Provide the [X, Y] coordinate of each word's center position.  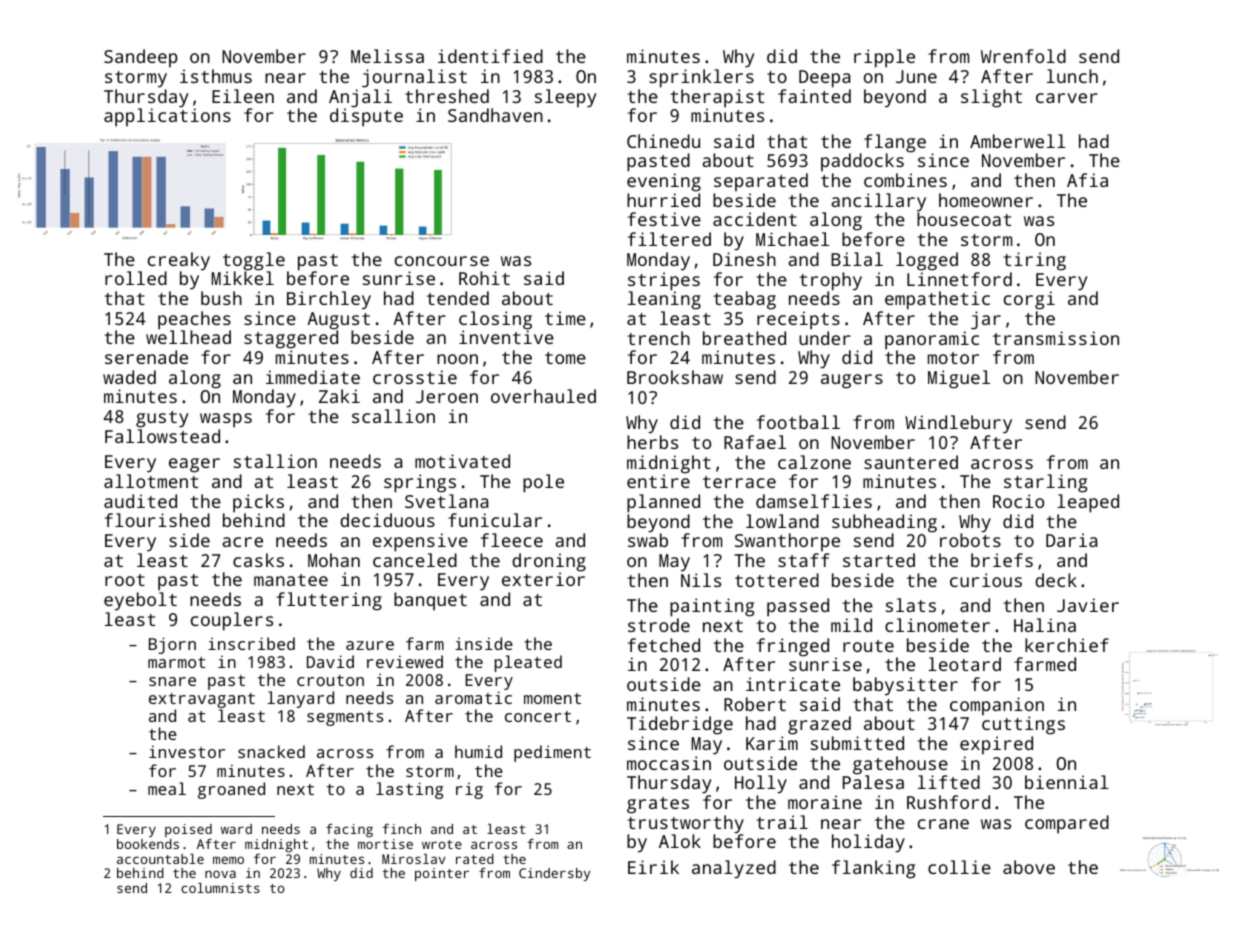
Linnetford [959, 279]
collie [959, 867]
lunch [1072, 76]
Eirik [653, 867]
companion [997, 706]
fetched [664, 645]
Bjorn [172, 645]
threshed [447, 96]
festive [664, 219]
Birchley [329, 300]
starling [1045, 483]
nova [220, 874]
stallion [275, 461]
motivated [462, 461]
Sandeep [141, 58]
